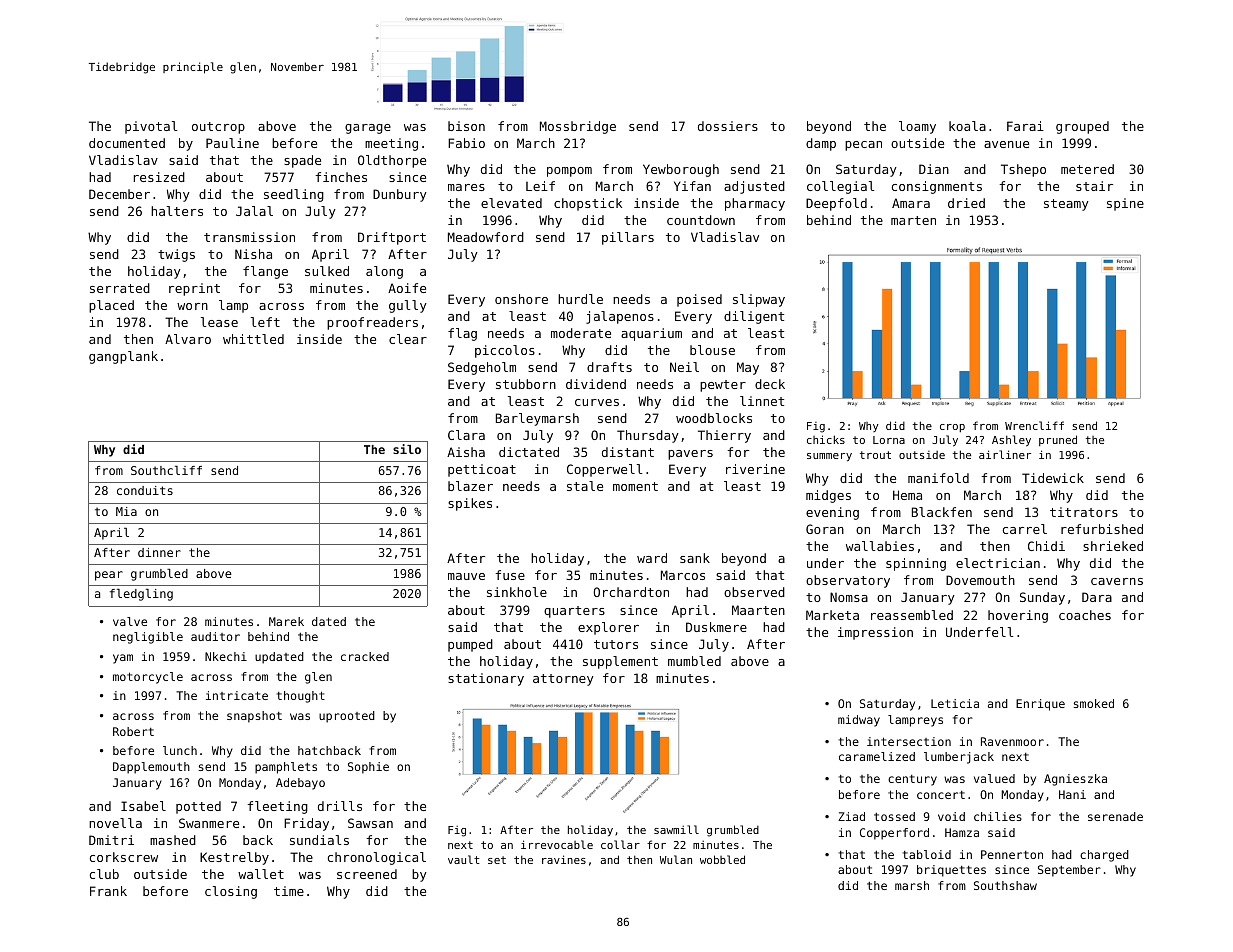 This screenshot has width=1233, height=952. I want to click on conduits, so click(145, 490).
